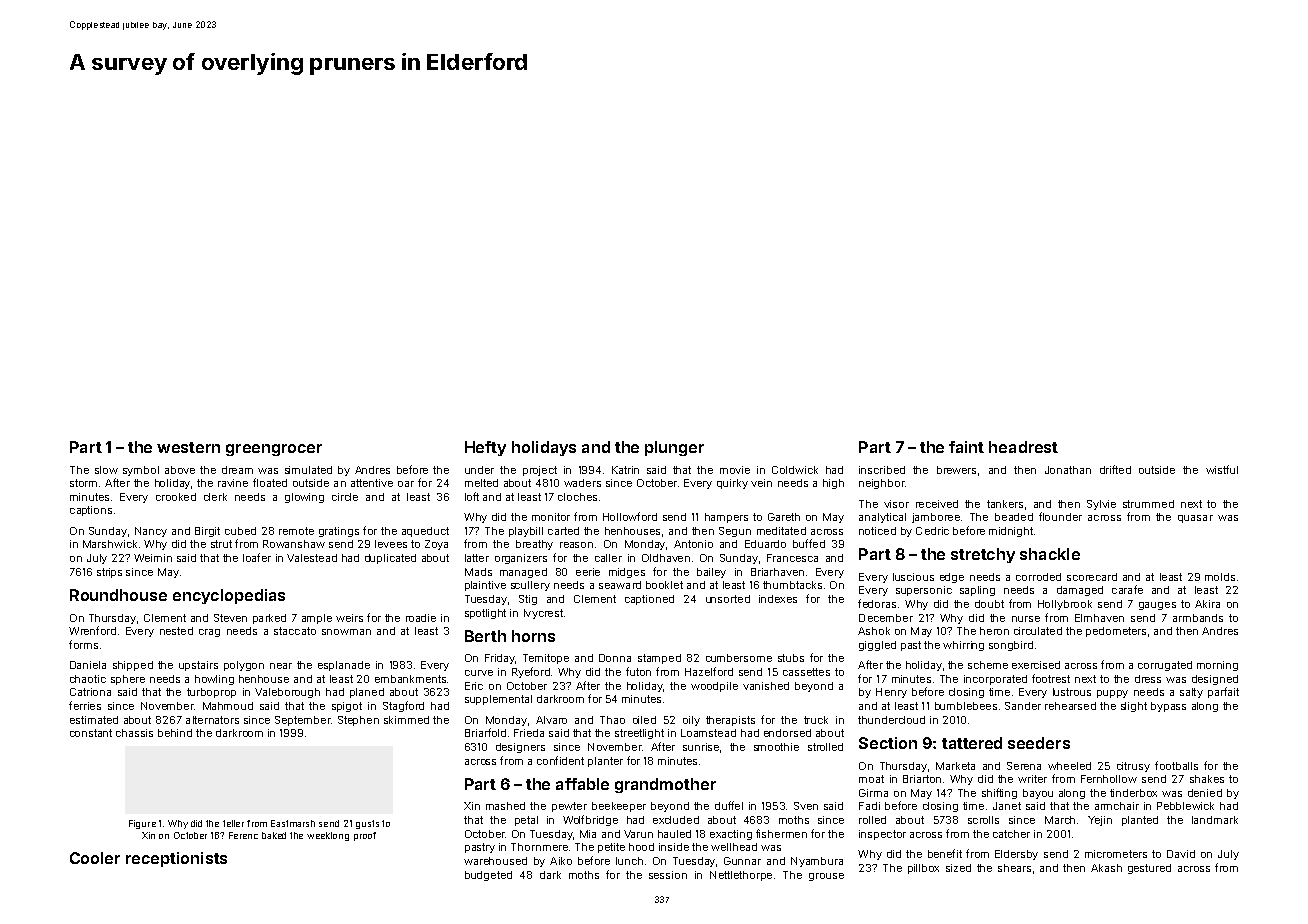  Describe the element at coordinates (485, 448) in the image. I see `Hefty` at that location.
